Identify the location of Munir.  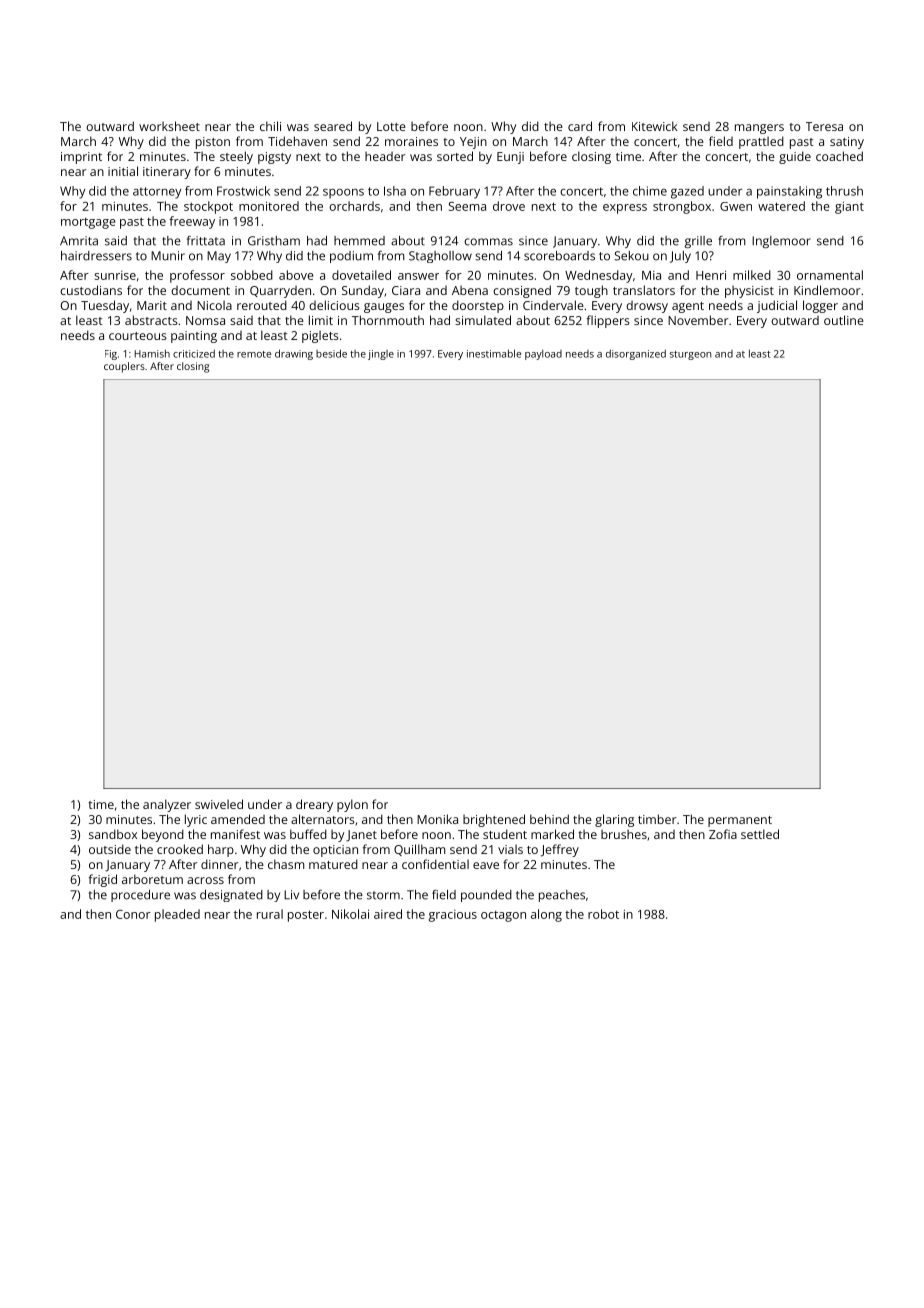
(168, 256).
